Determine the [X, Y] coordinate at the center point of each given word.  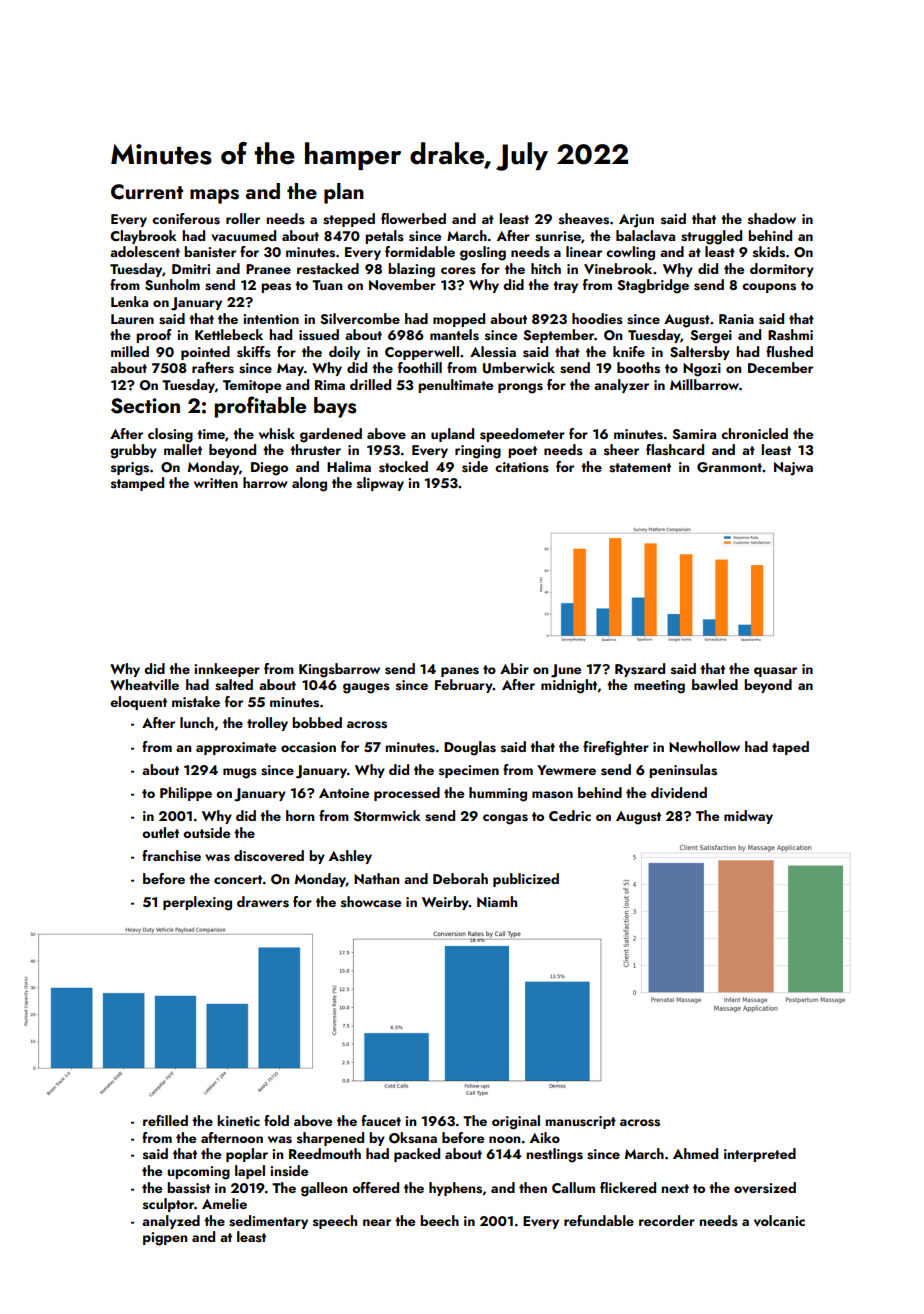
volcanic [779, 1221]
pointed [205, 353]
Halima [349, 466]
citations [522, 467]
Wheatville [144, 685]
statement [640, 468]
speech [335, 1222]
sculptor [168, 1205]
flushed [789, 352]
